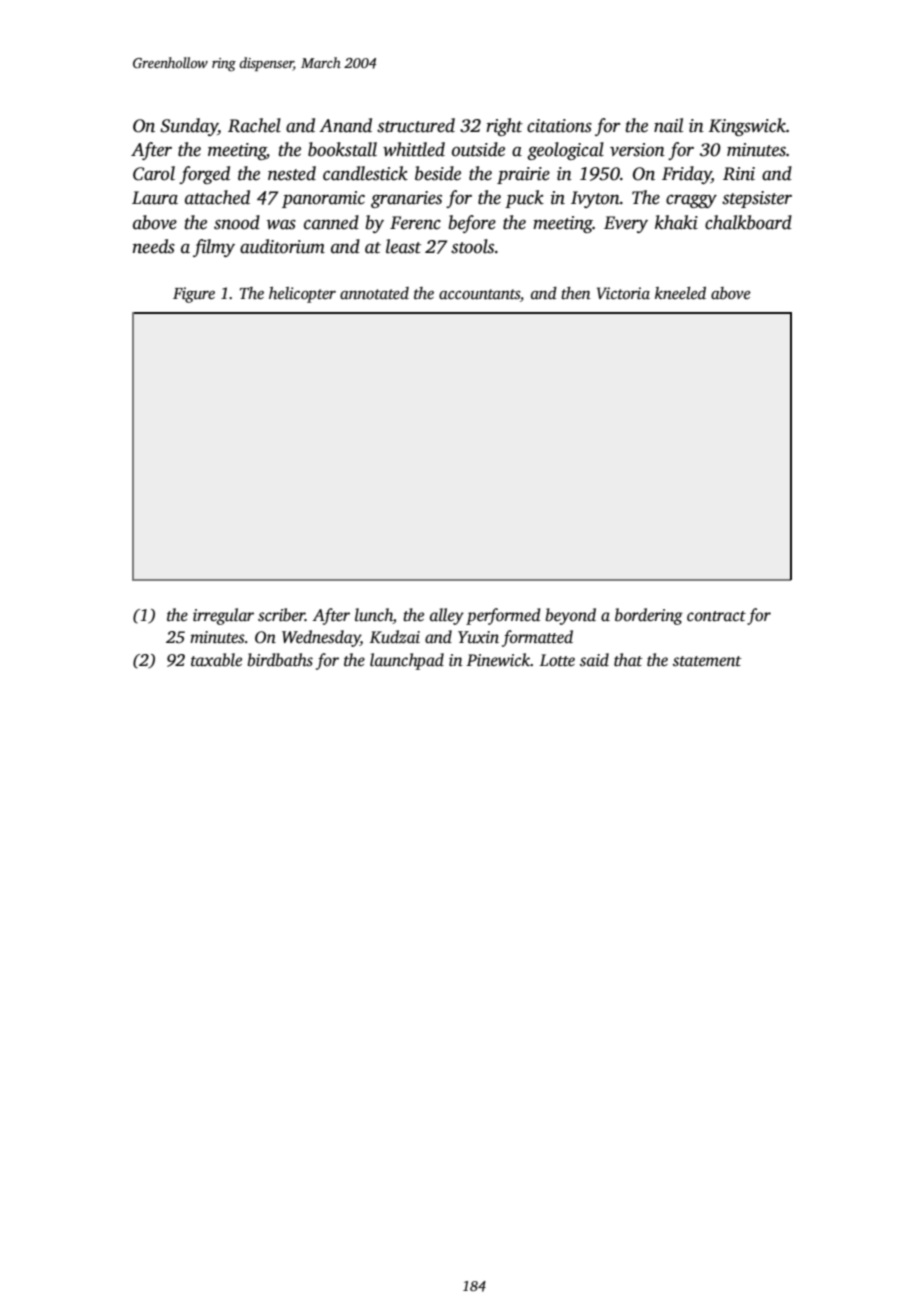 This image has height=1314, width=924. What do you see at coordinates (214, 248) in the image?
I see `filmy` at bounding box center [214, 248].
